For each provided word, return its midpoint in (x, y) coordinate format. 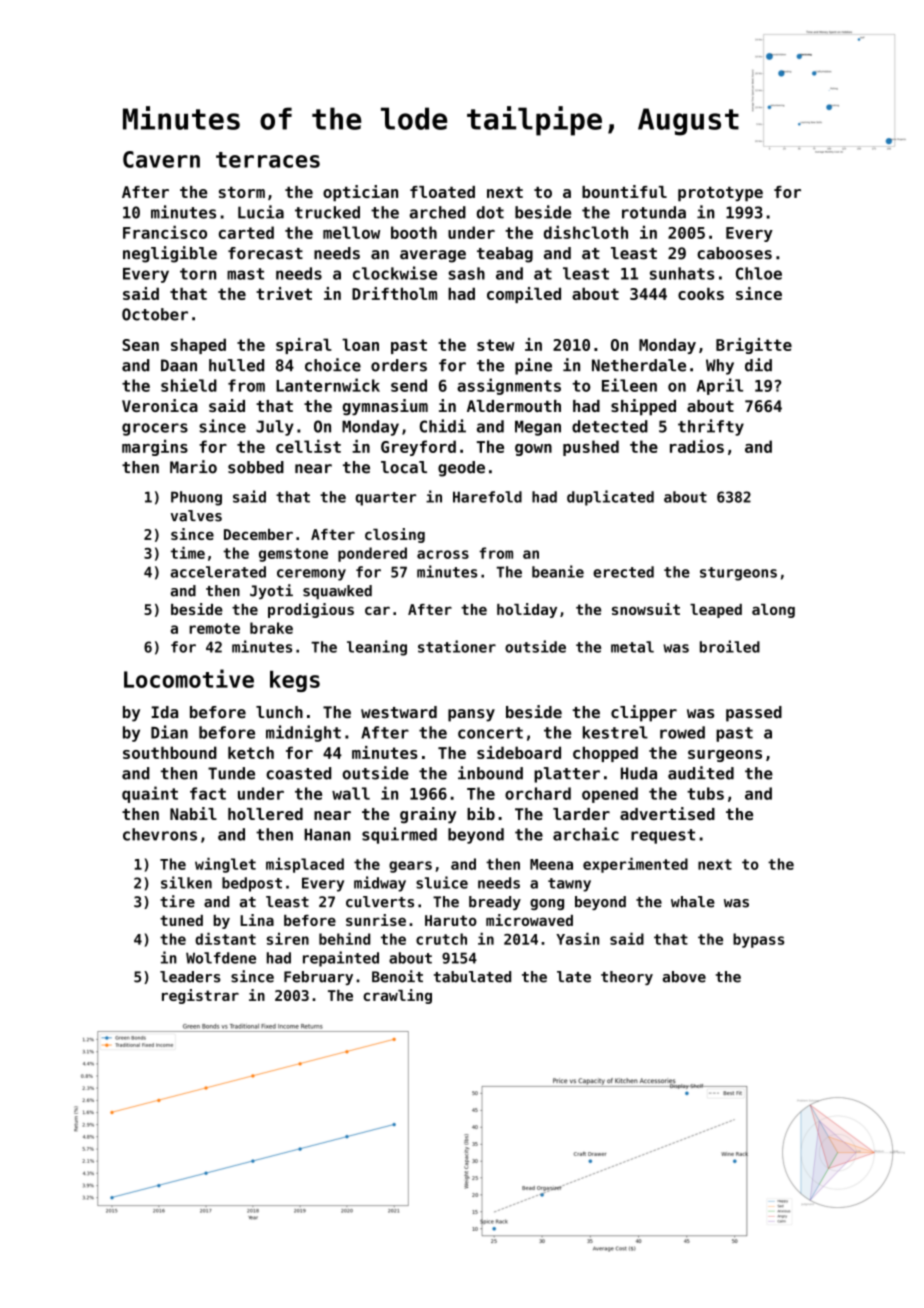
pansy (471, 715)
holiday (527, 610)
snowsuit (646, 609)
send (409, 385)
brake (271, 628)
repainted (341, 959)
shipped (643, 407)
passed (754, 714)
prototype (720, 193)
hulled (236, 365)
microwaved (529, 920)
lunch (279, 712)
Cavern (161, 159)
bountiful (624, 191)
